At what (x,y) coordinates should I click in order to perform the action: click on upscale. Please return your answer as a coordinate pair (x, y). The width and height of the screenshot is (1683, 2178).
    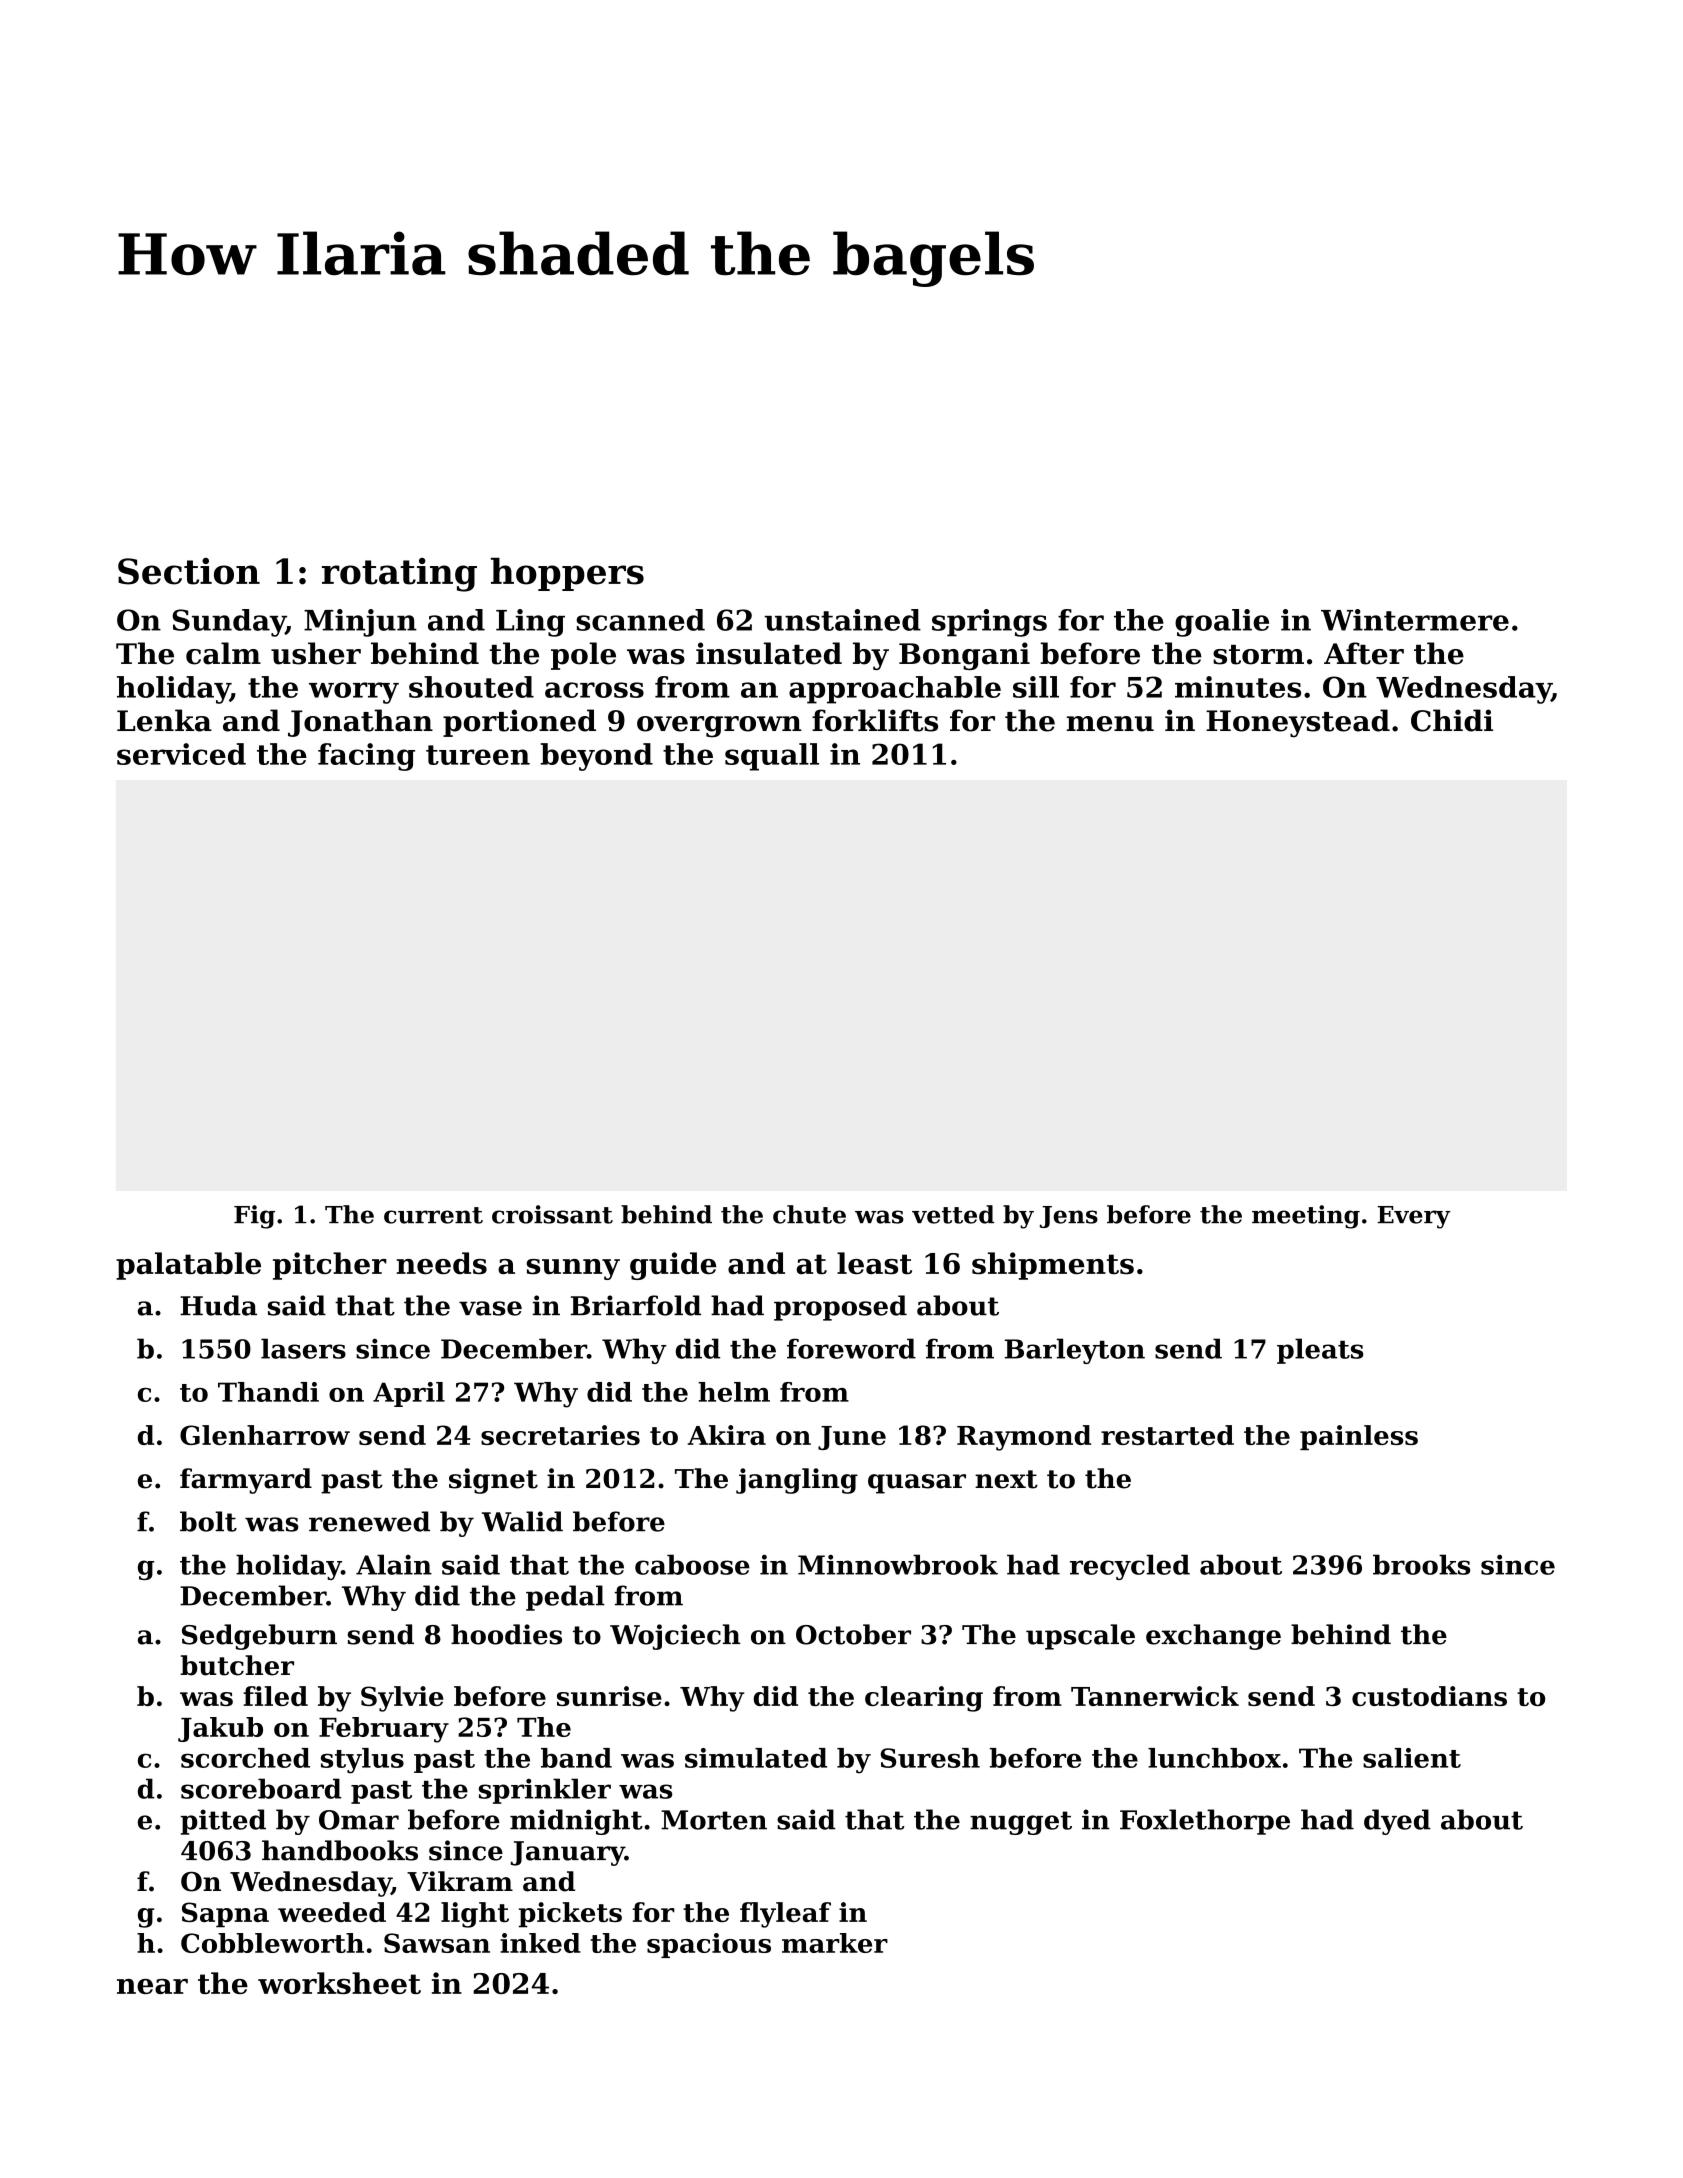
    Looking at the image, I should click on (1080, 1637).
